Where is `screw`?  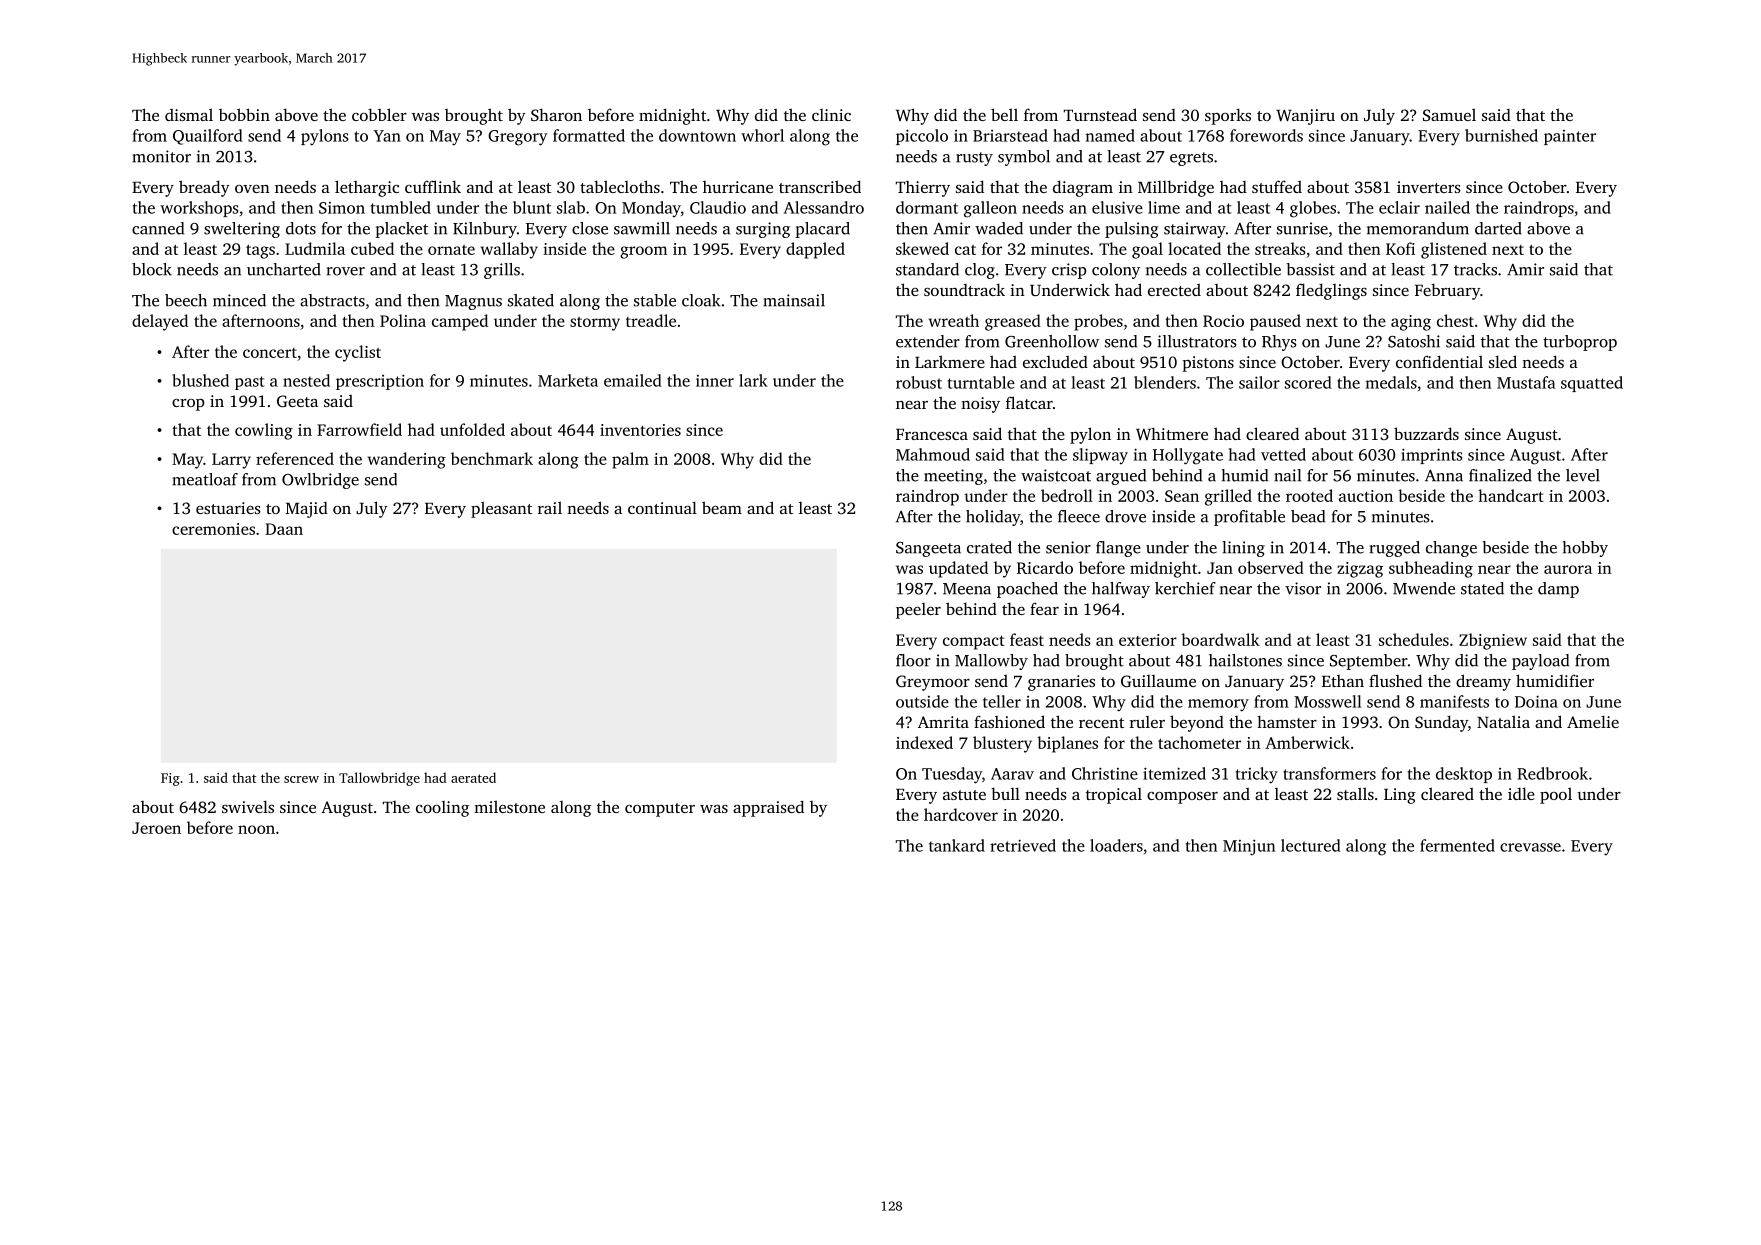
screw is located at coordinates (301, 779).
